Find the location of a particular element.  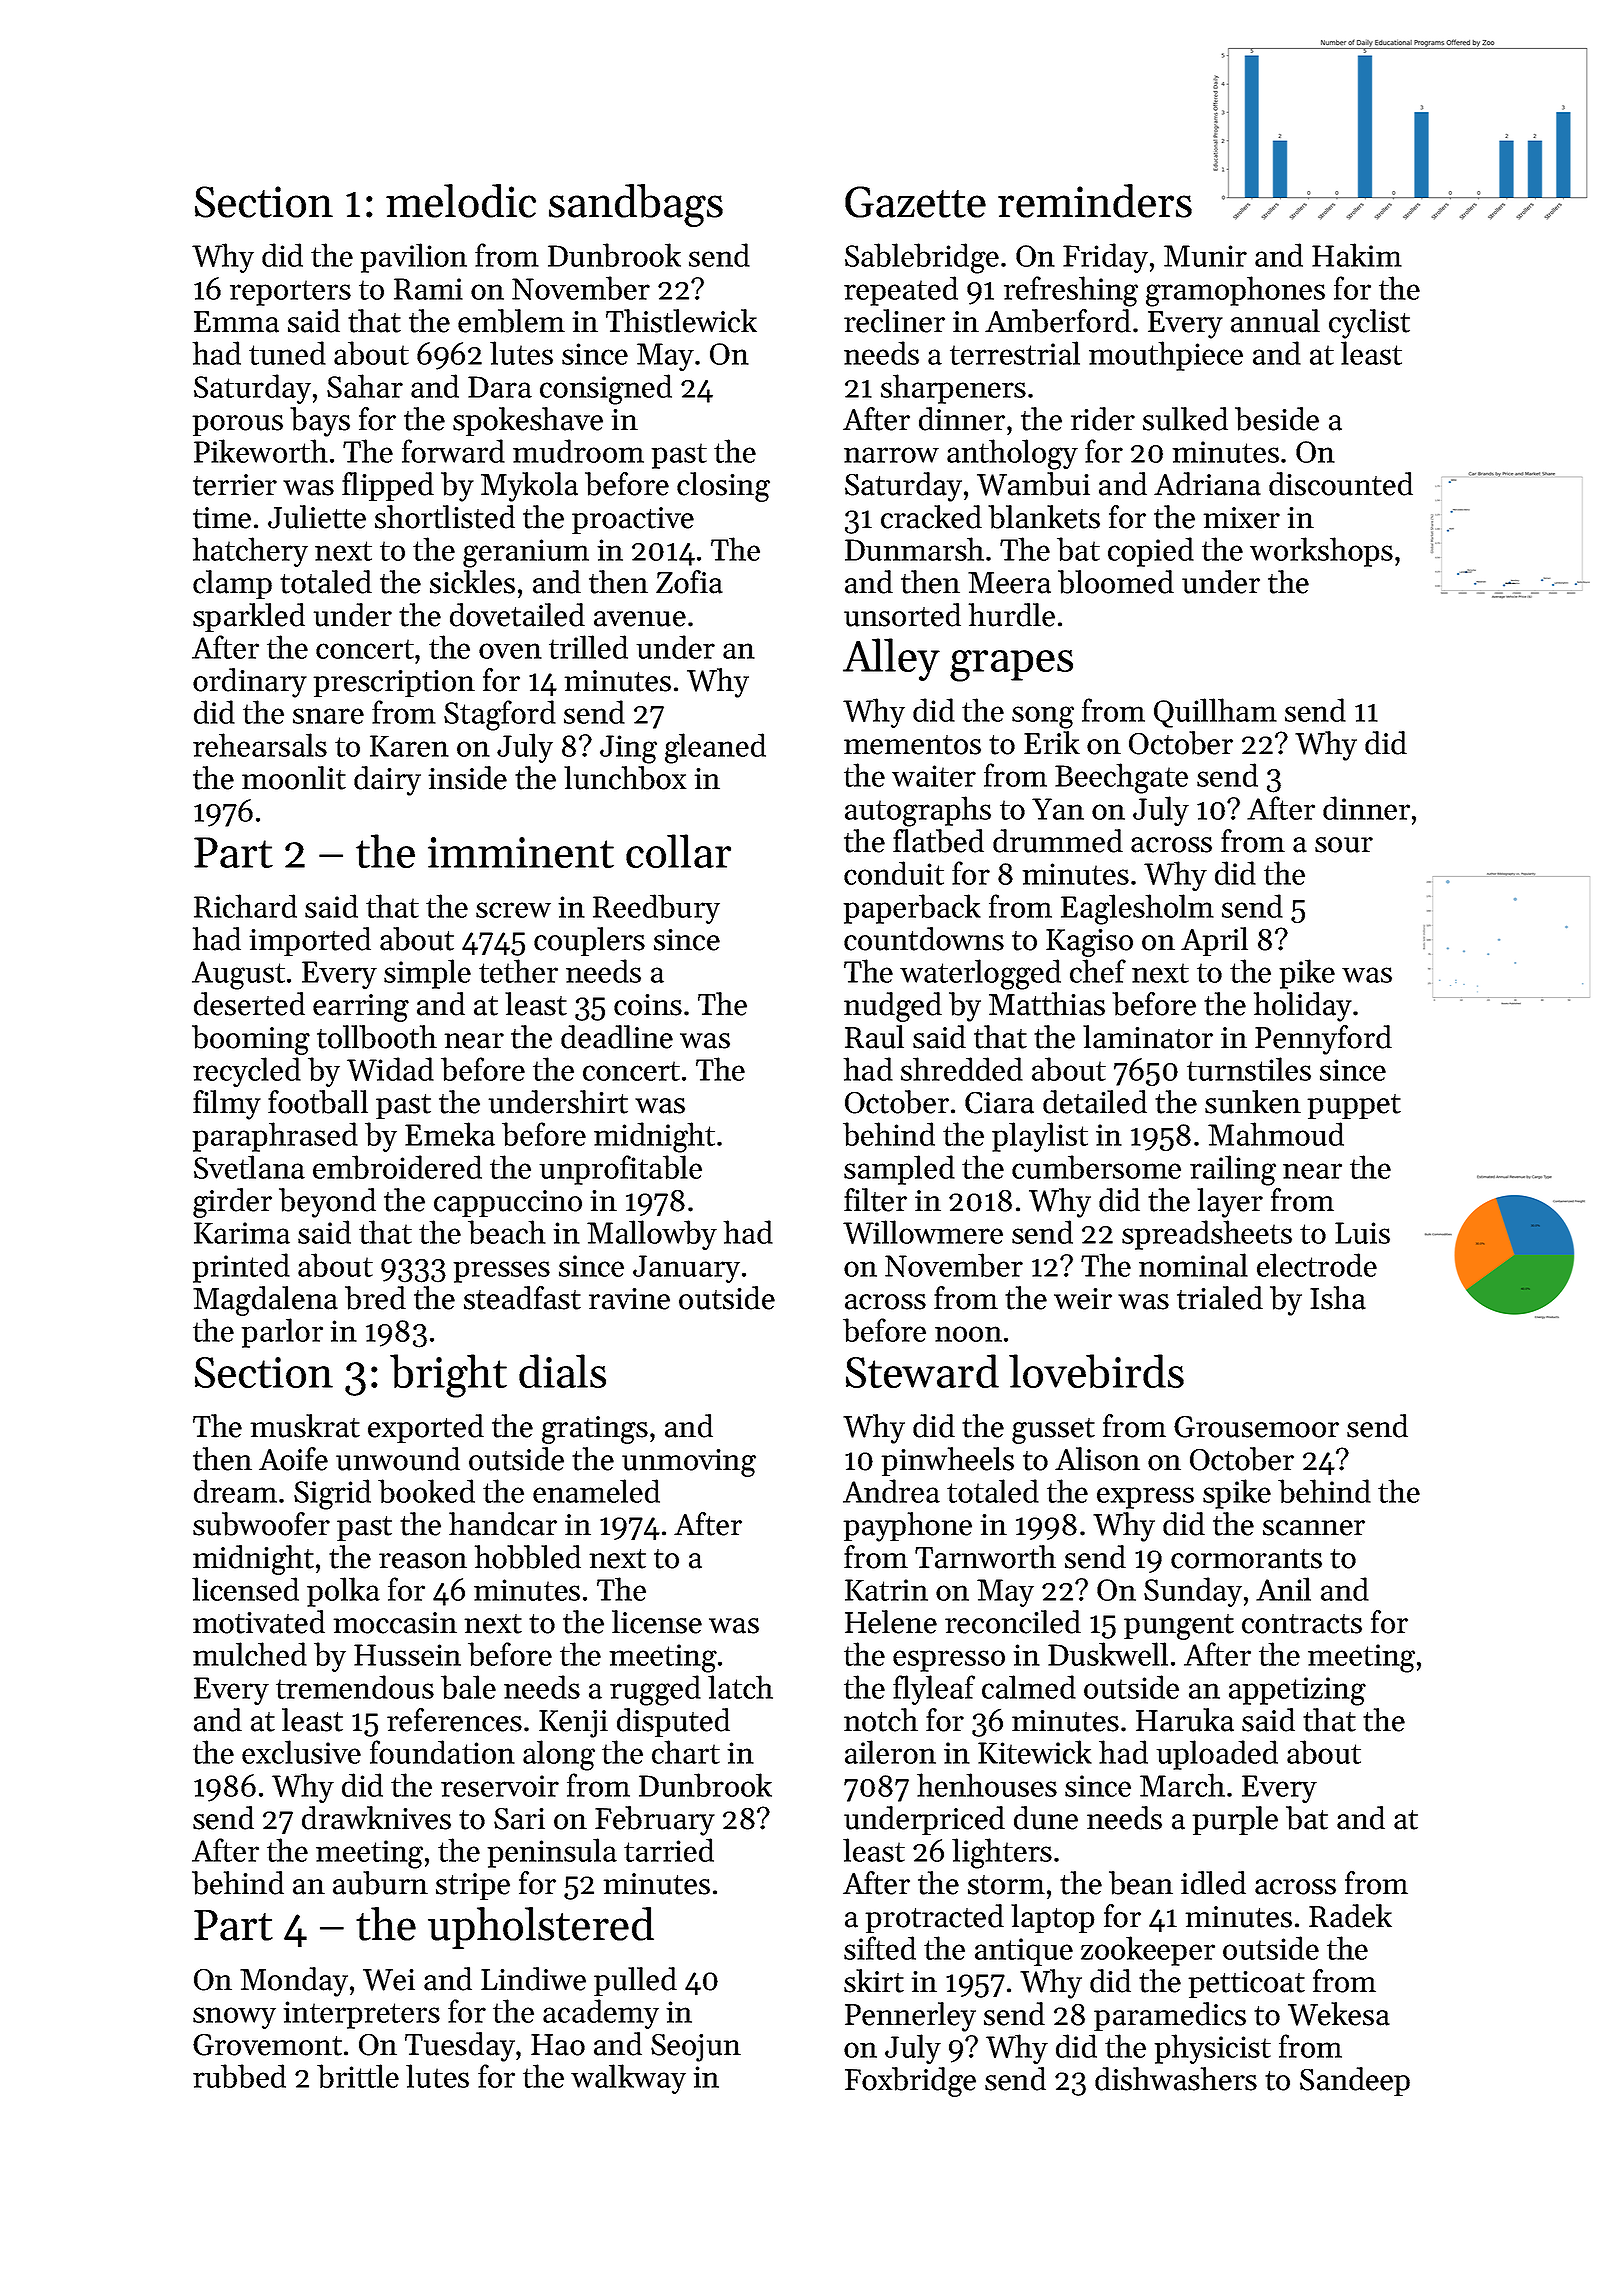

melodic is located at coordinates (461, 201).
